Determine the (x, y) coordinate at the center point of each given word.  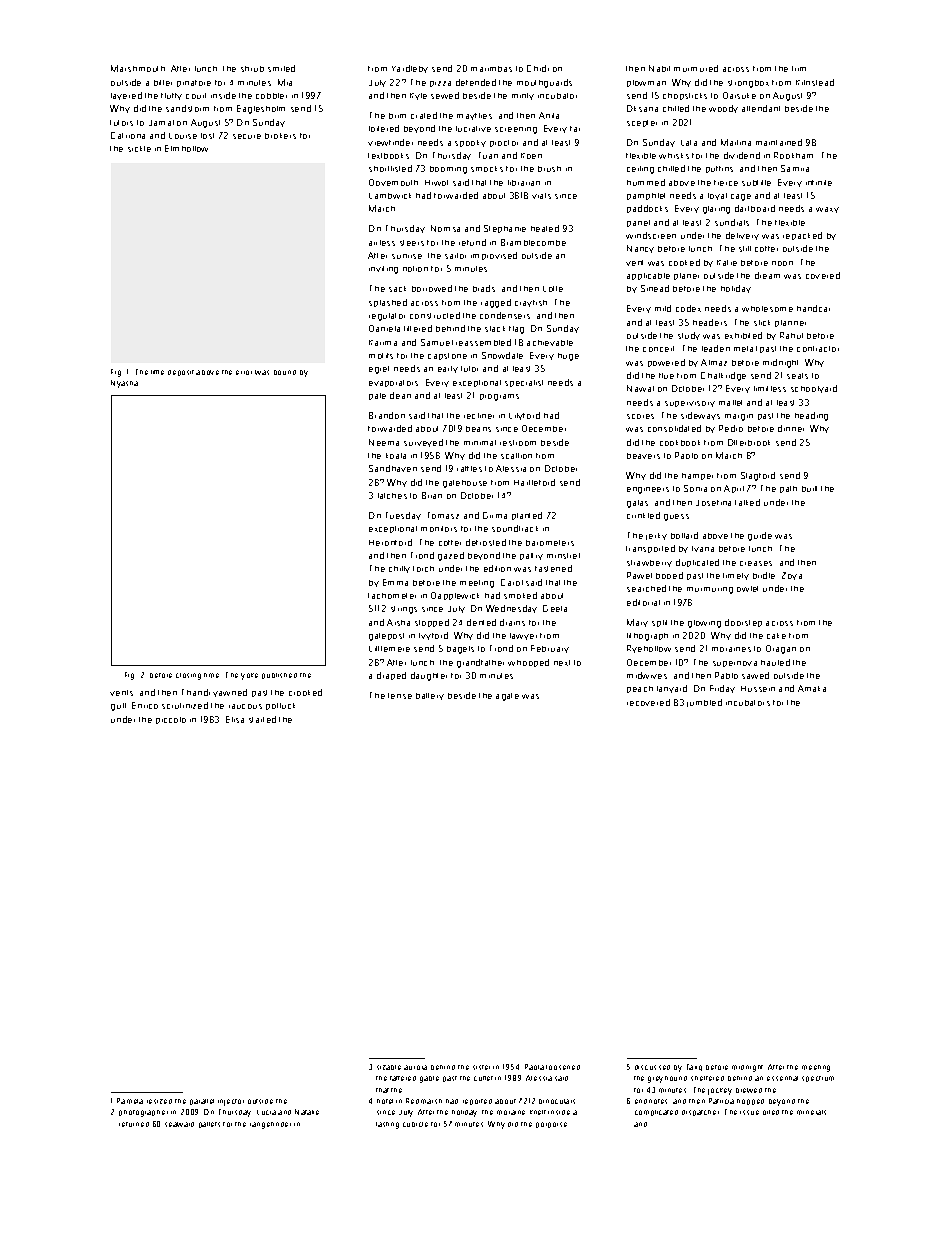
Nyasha (124, 384)
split (659, 623)
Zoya (792, 576)
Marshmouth (138, 68)
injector (231, 1102)
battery (430, 696)
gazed (451, 556)
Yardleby (410, 69)
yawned (230, 693)
